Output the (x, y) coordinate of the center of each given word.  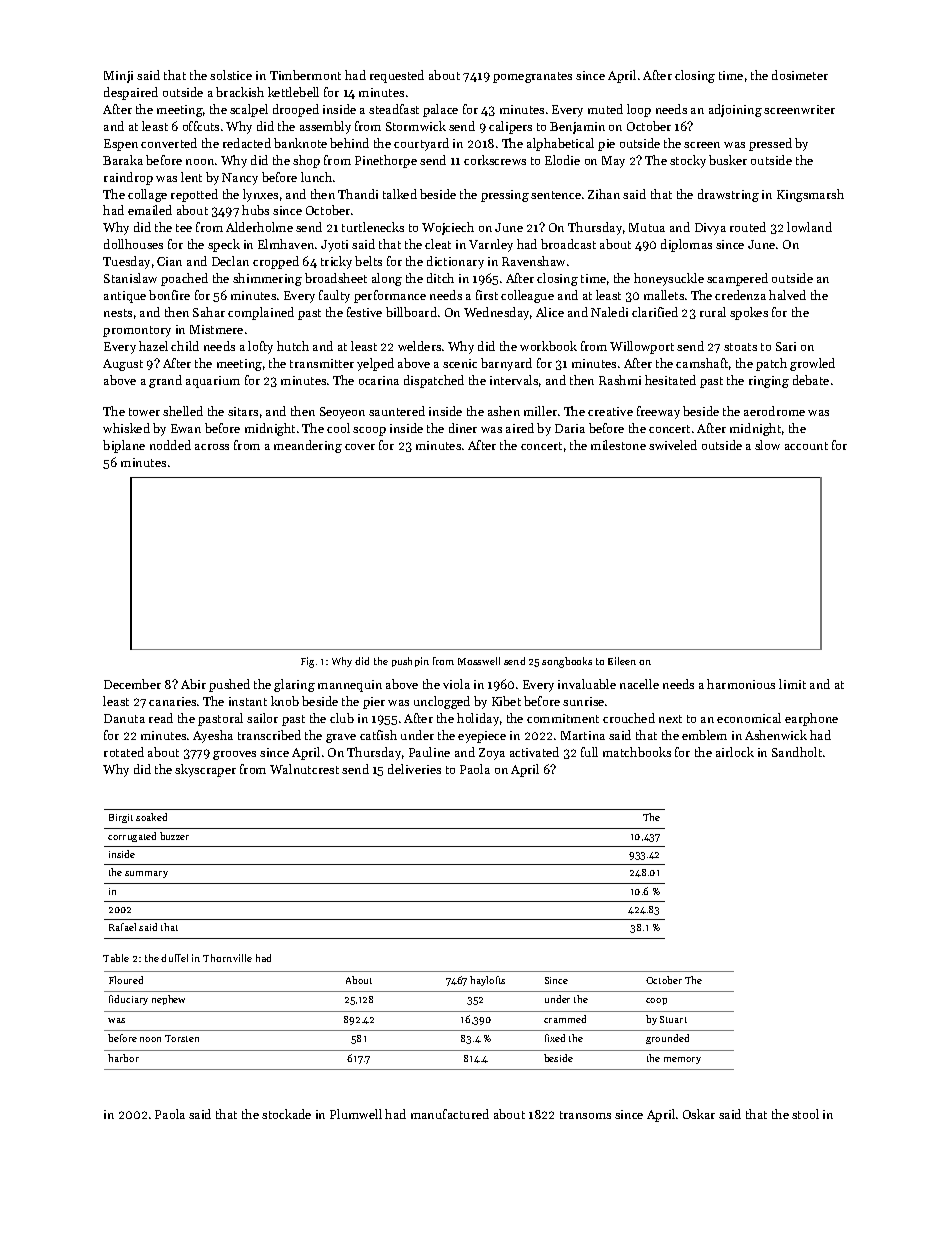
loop (639, 110)
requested (397, 76)
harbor (123, 1058)
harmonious (741, 684)
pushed (229, 685)
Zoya (492, 754)
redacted (247, 143)
